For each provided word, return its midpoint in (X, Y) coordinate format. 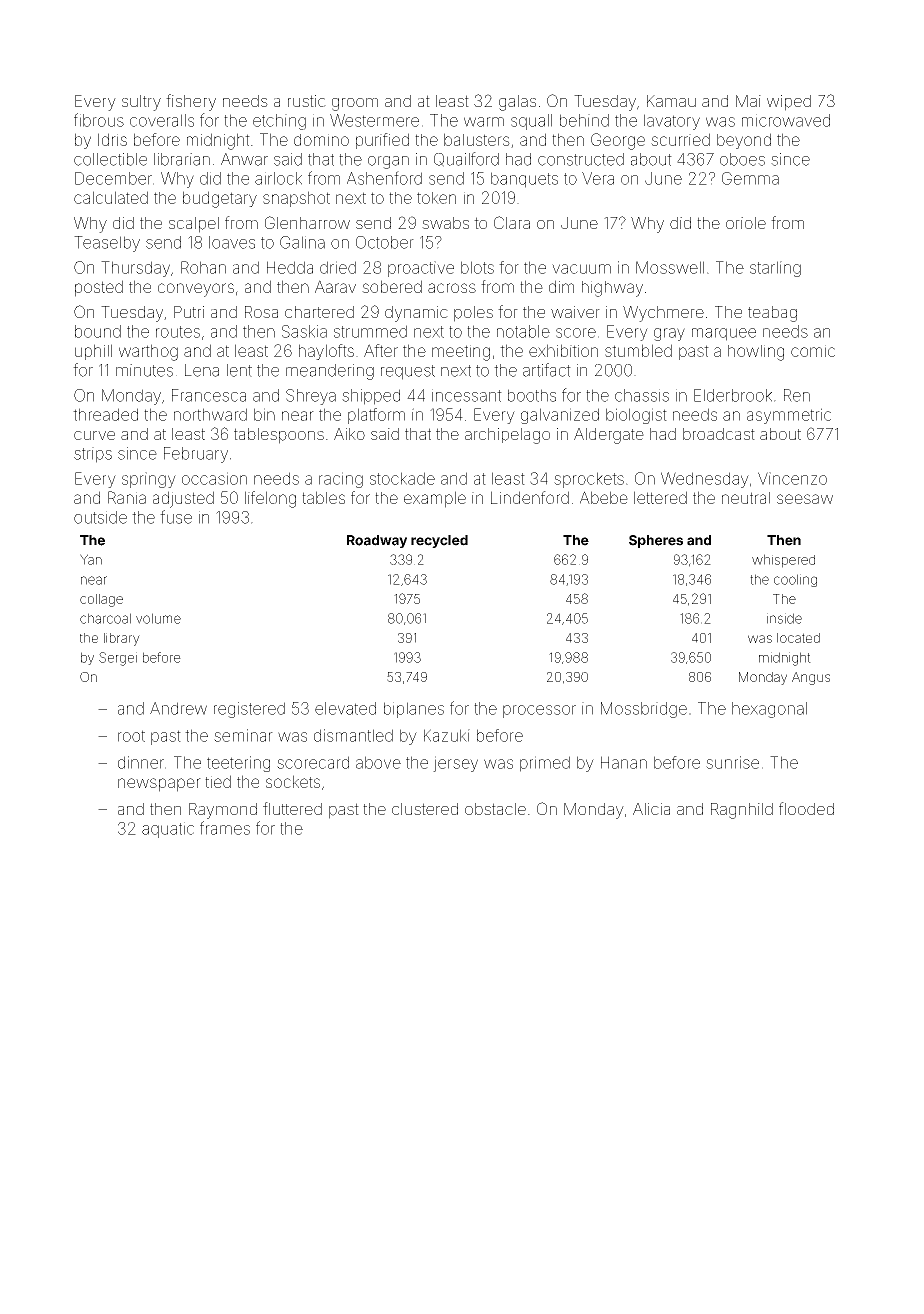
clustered (425, 809)
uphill (93, 352)
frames (225, 828)
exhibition (563, 350)
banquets (524, 180)
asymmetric (789, 416)
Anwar (244, 159)
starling (775, 269)
